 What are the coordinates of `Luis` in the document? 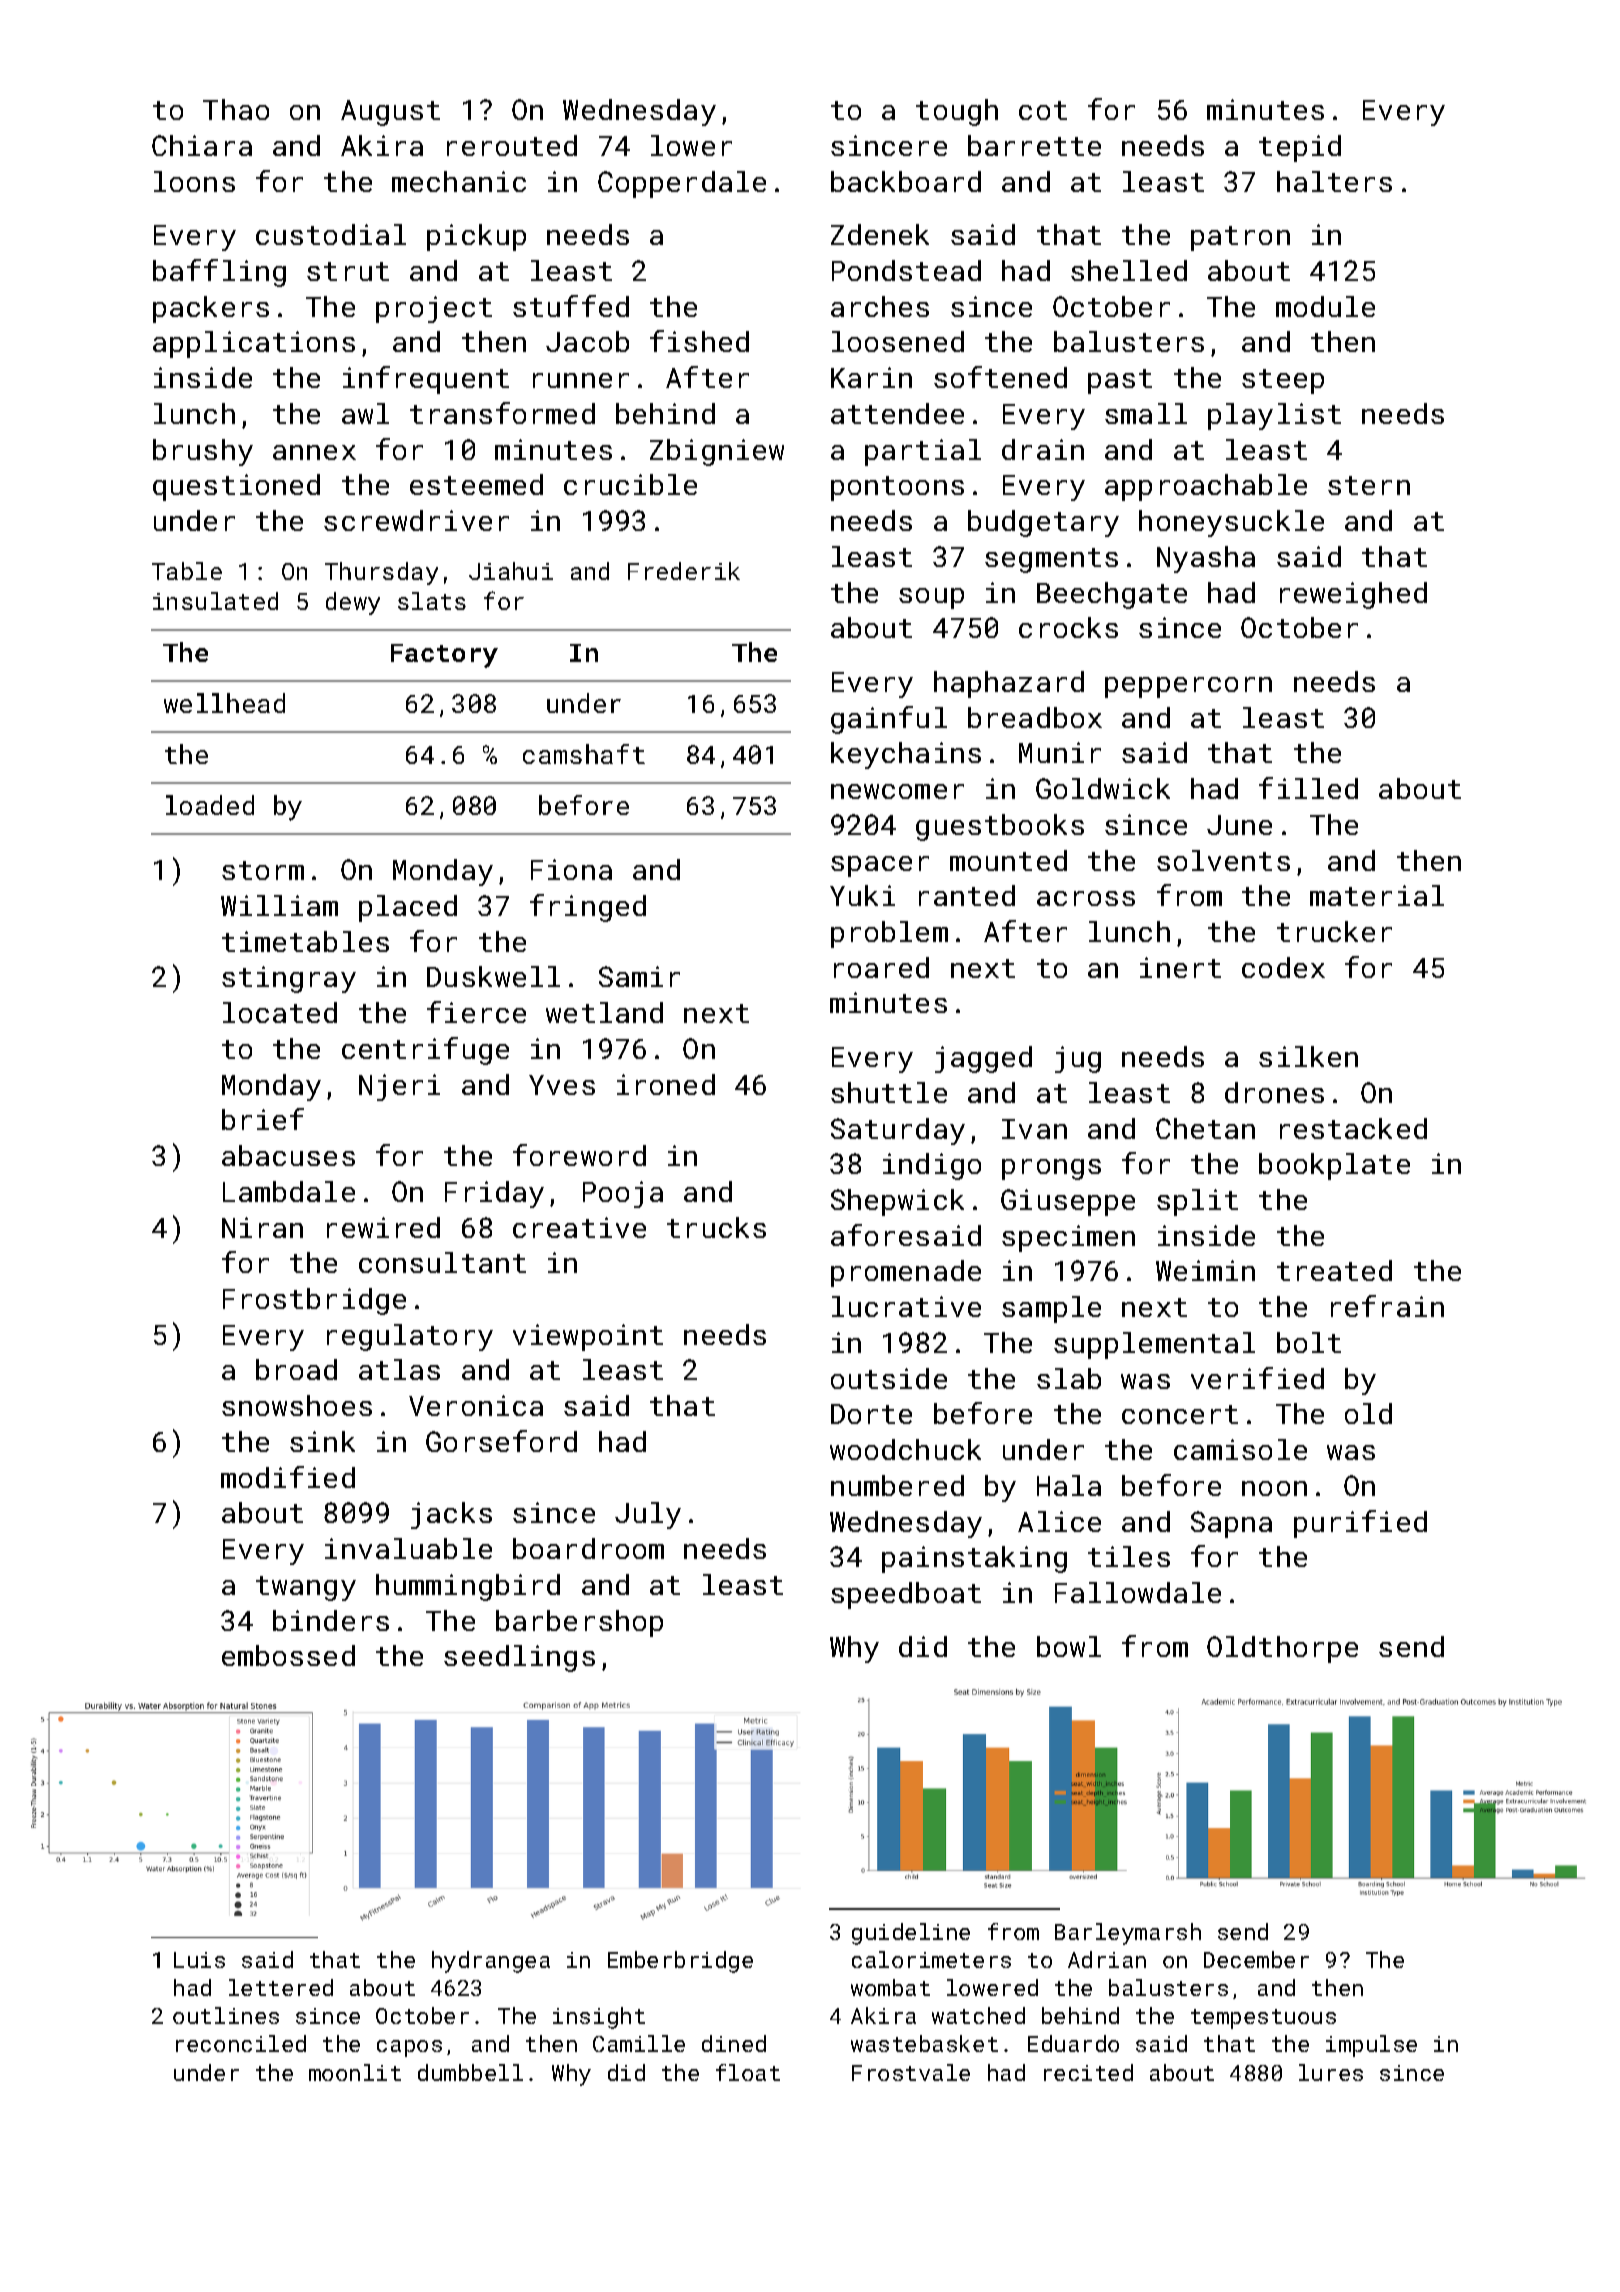 It's located at (199, 1960).
